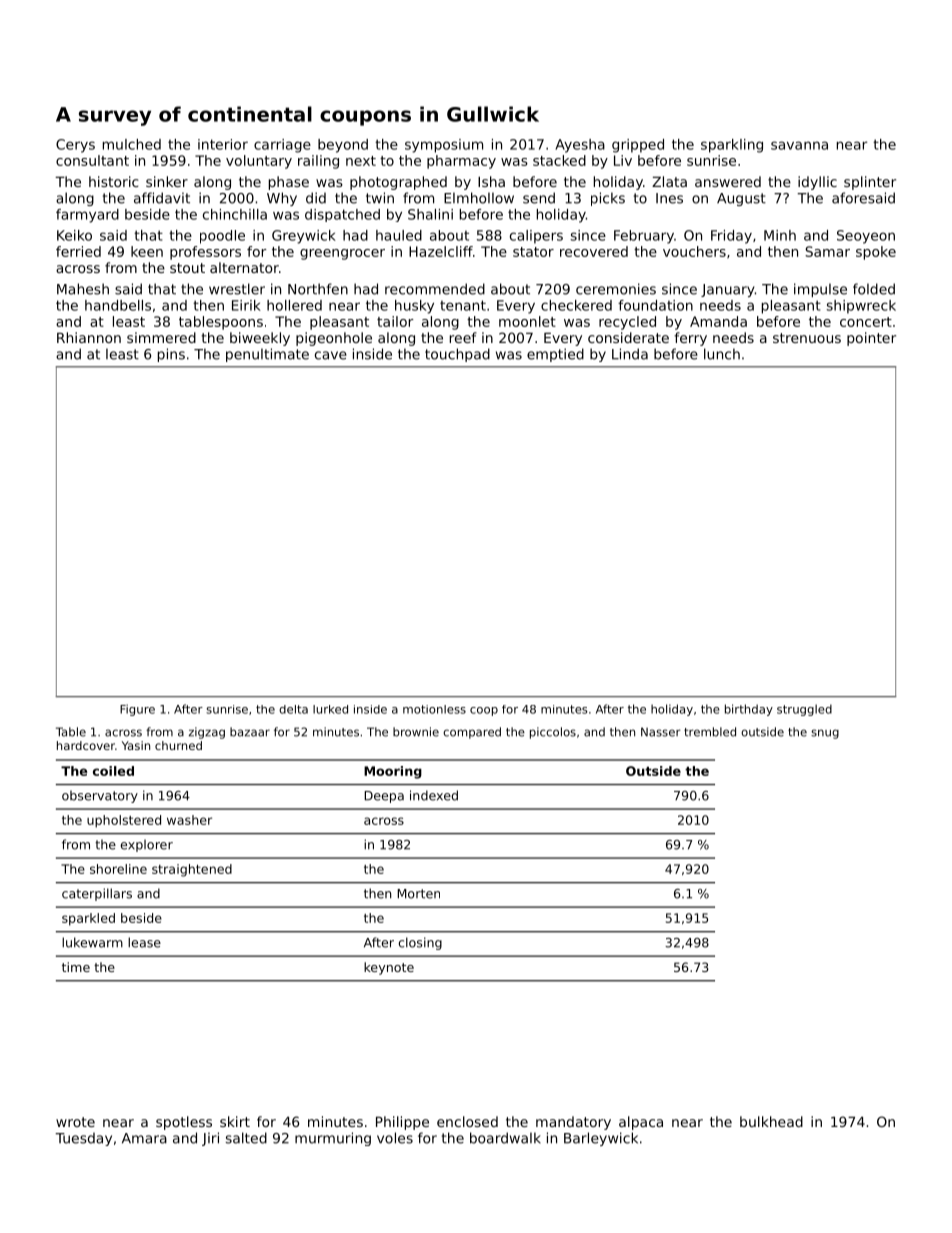 The height and width of the document is (1233, 952). What do you see at coordinates (484, 711) in the document?
I see `coop` at bounding box center [484, 711].
